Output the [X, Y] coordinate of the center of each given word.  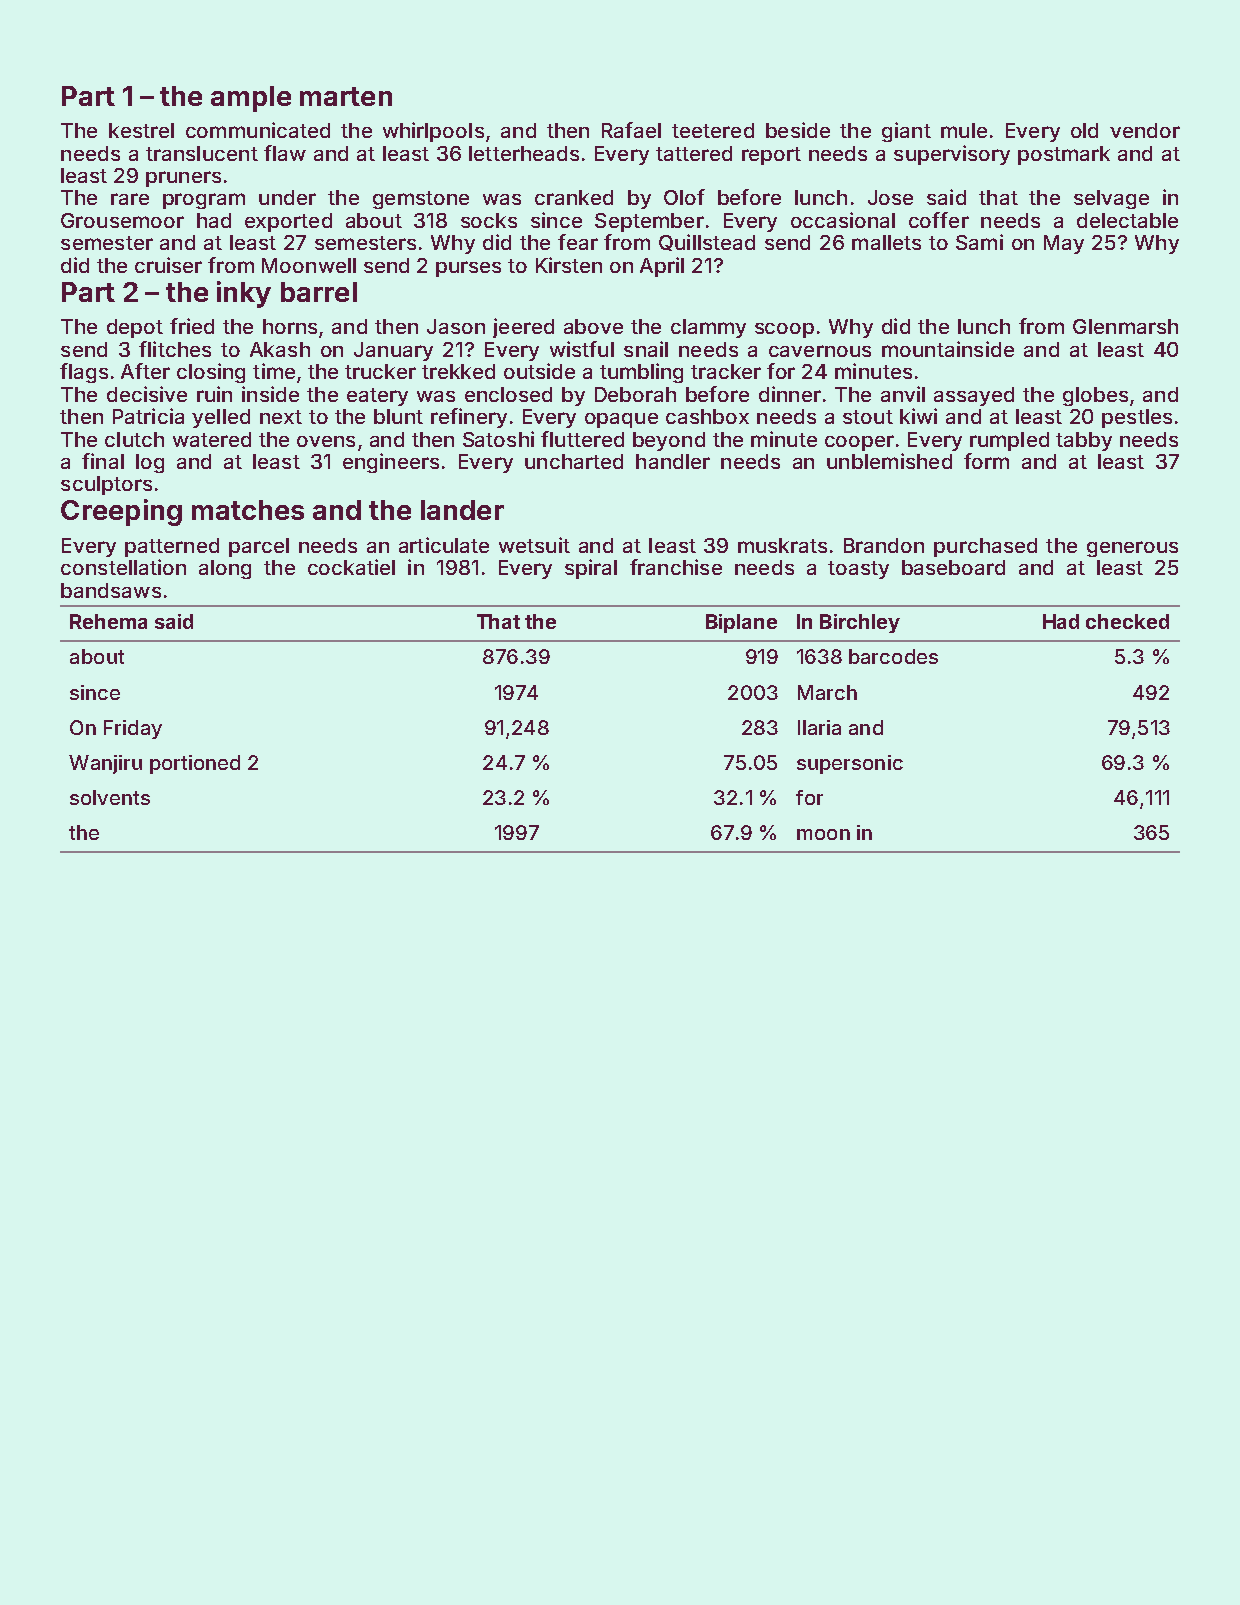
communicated [258, 130]
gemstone [421, 200]
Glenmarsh [1125, 326]
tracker [726, 371]
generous [1132, 549]
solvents [110, 797]
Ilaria [819, 727]
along [225, 569]
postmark [1064, 155]
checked [1127, 621]
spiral [591, 569]
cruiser [168, 265]
